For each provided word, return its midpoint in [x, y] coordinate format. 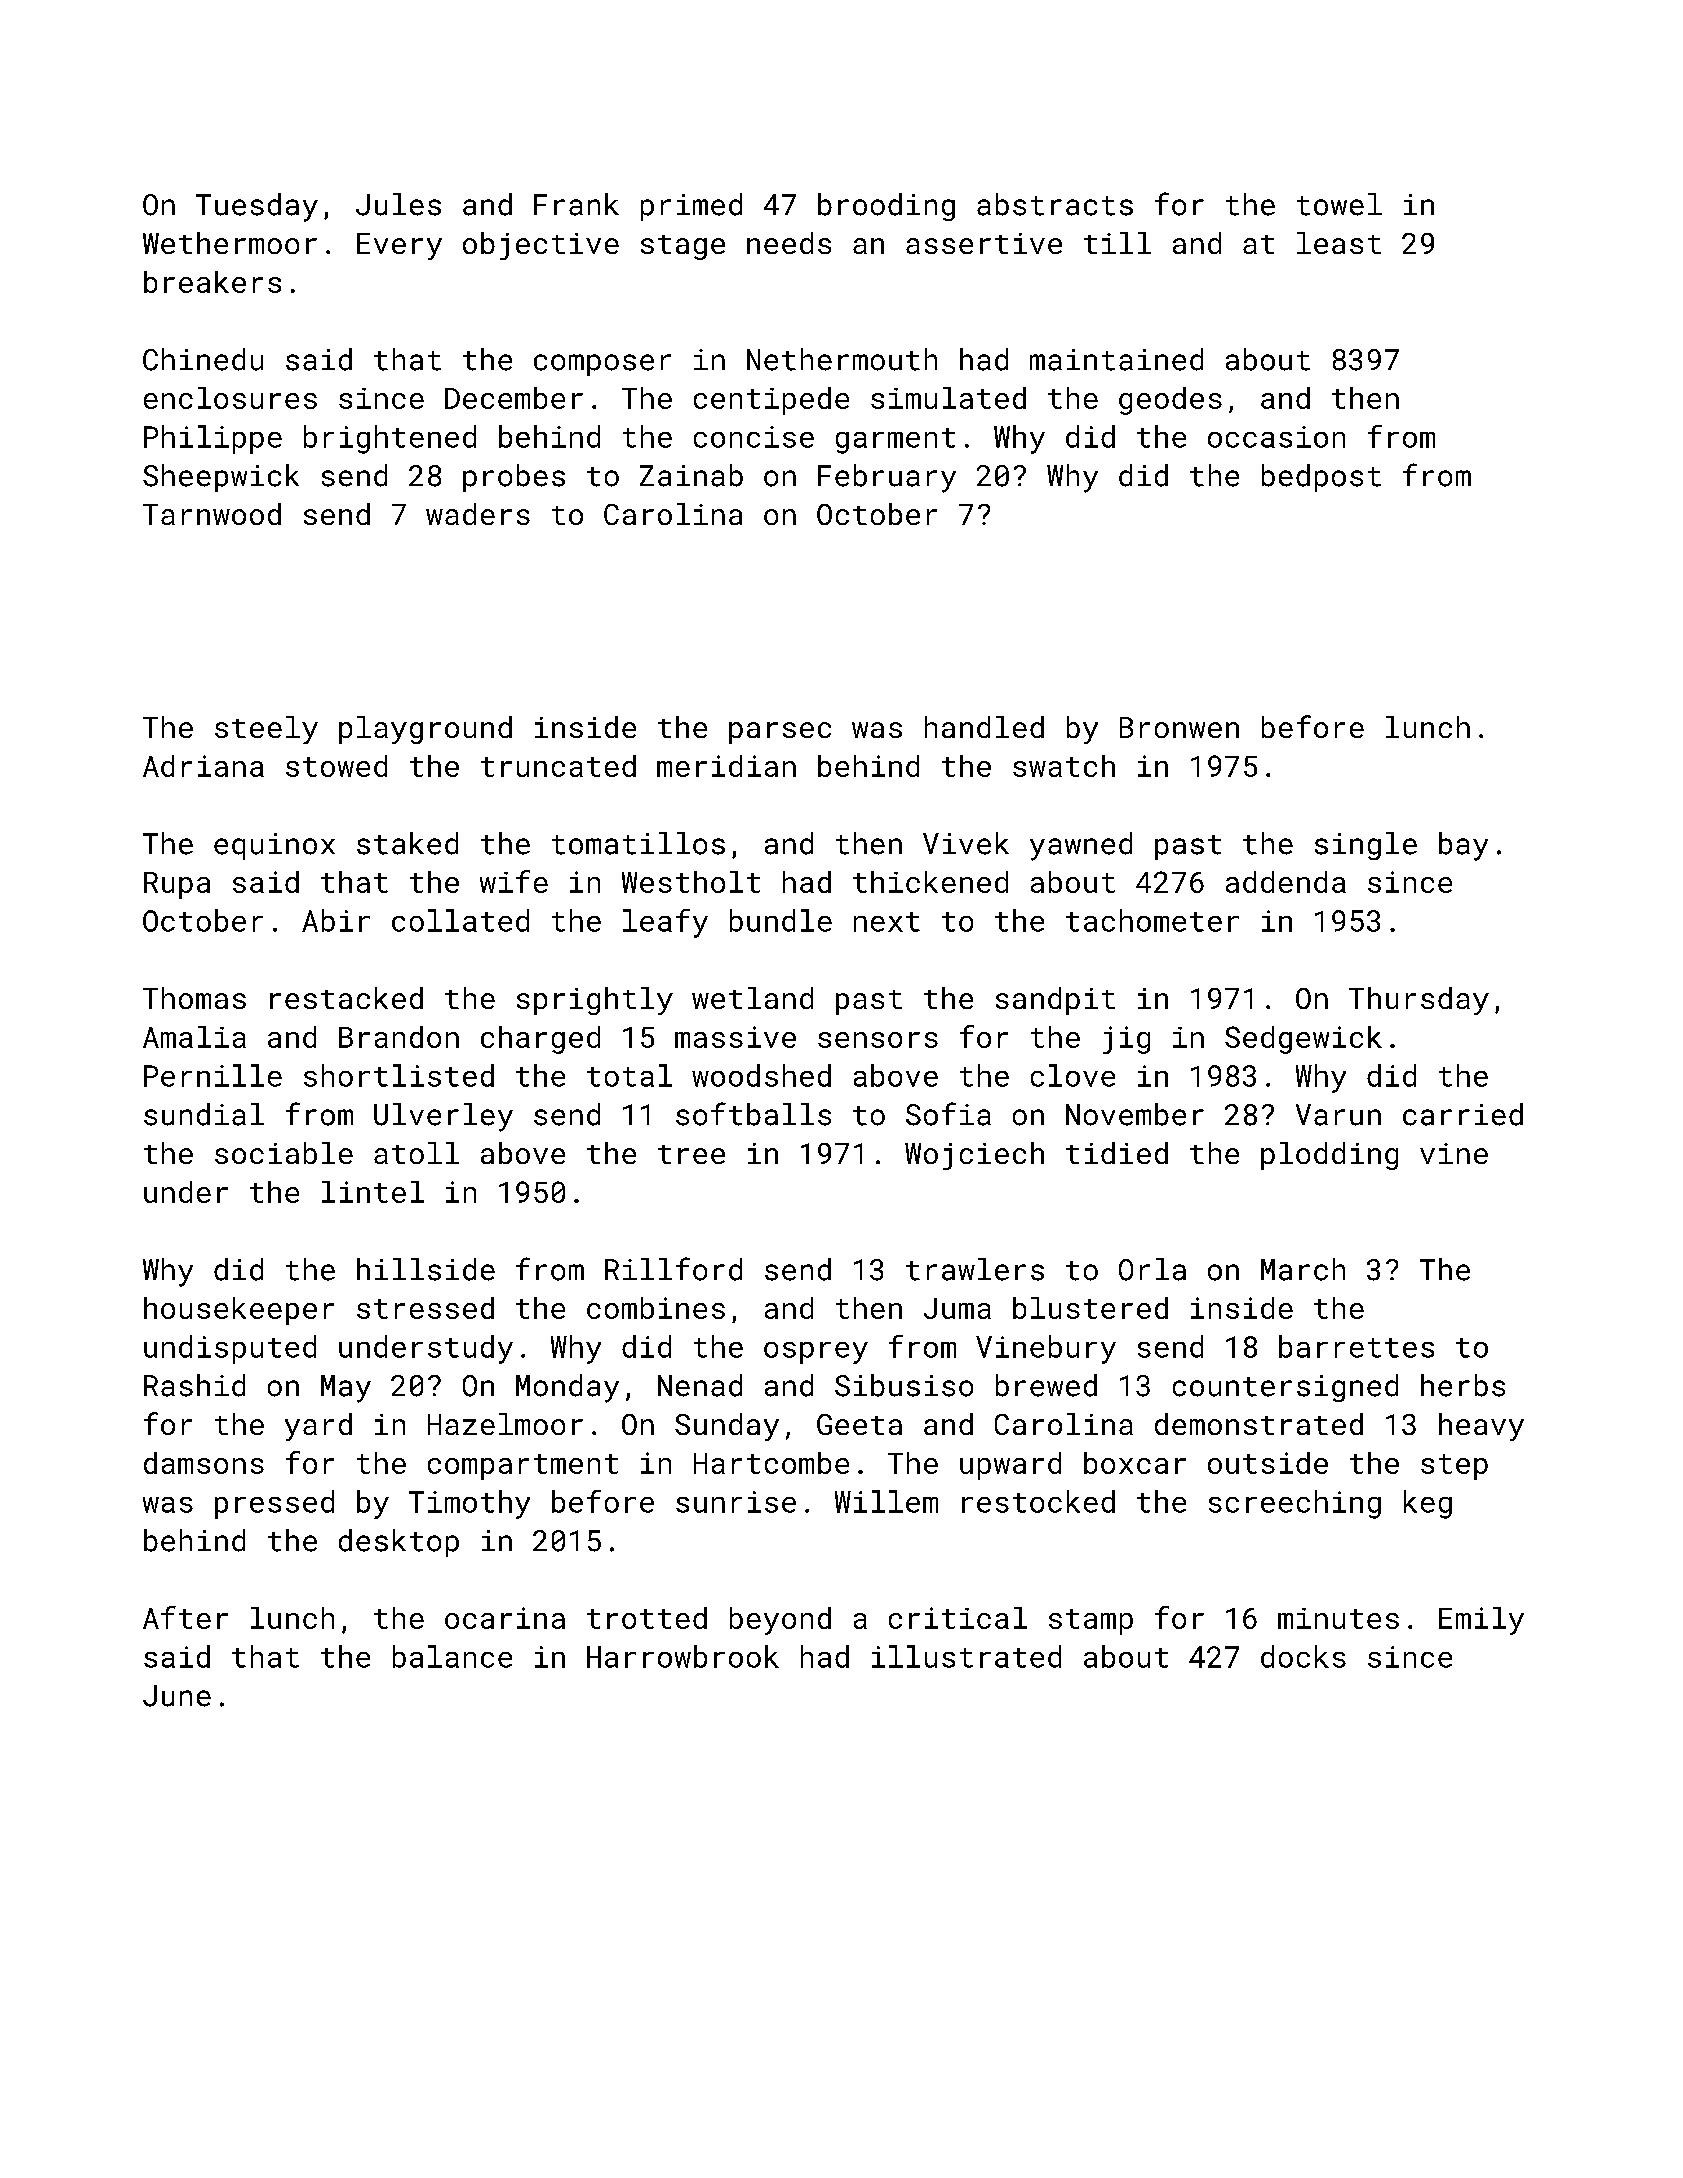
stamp [1091, 1622]
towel [1339, 204]
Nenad [700, 1385]
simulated [948, 398]
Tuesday [257, 207]
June [177, 1696]
